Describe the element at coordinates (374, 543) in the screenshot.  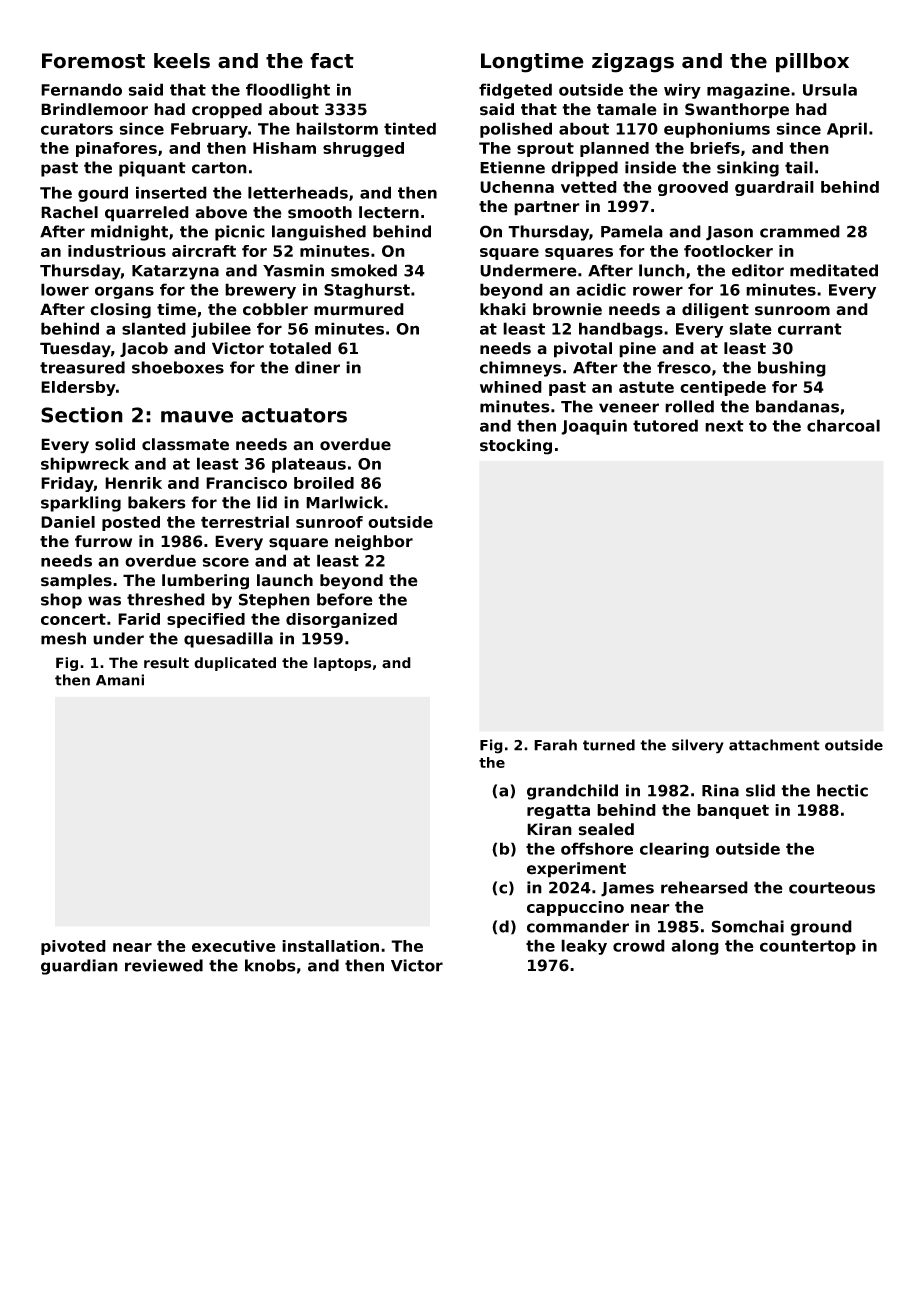
I see `neighbor` at that location.
